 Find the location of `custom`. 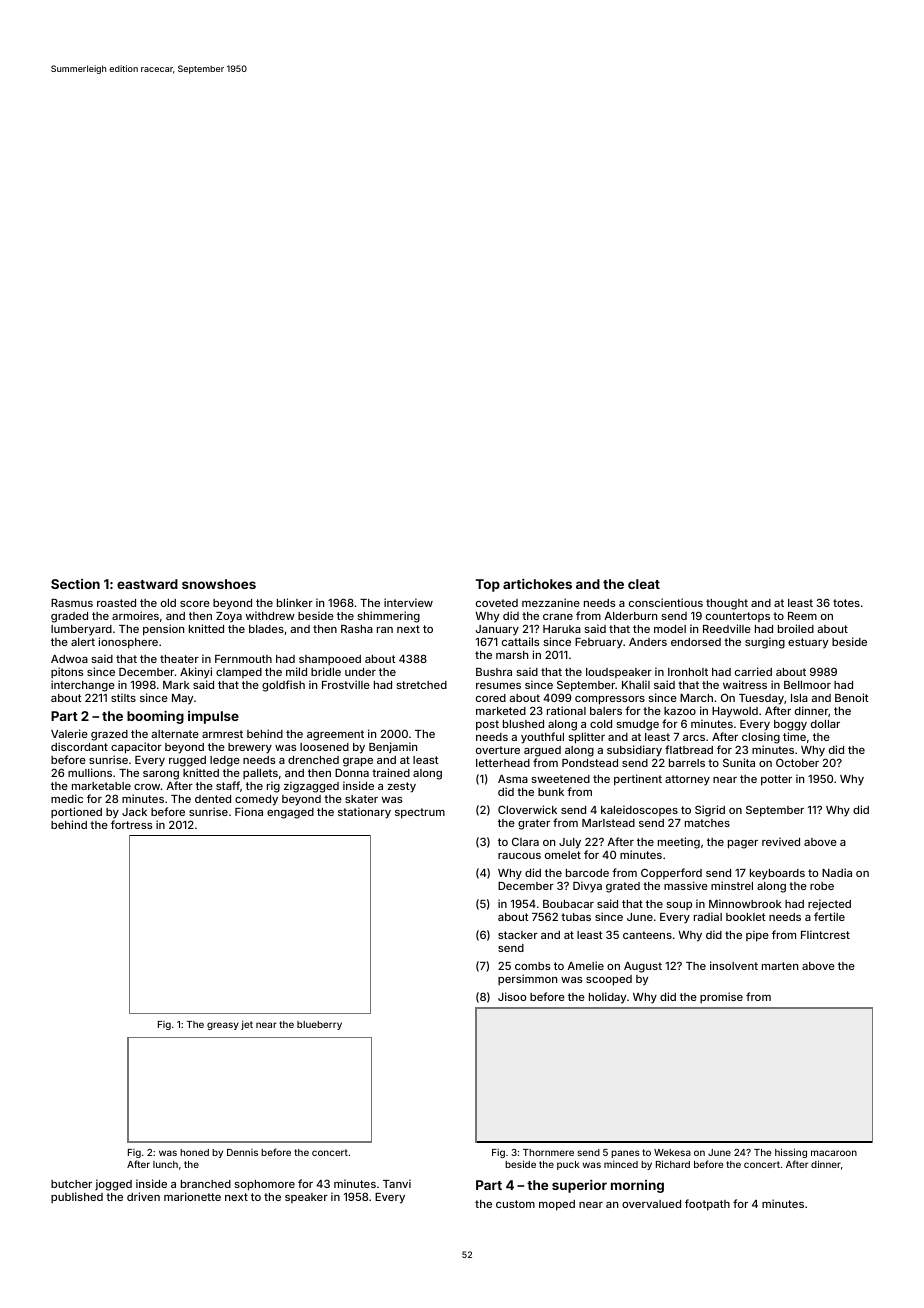

custom is located at coordinates (515, 1204).
